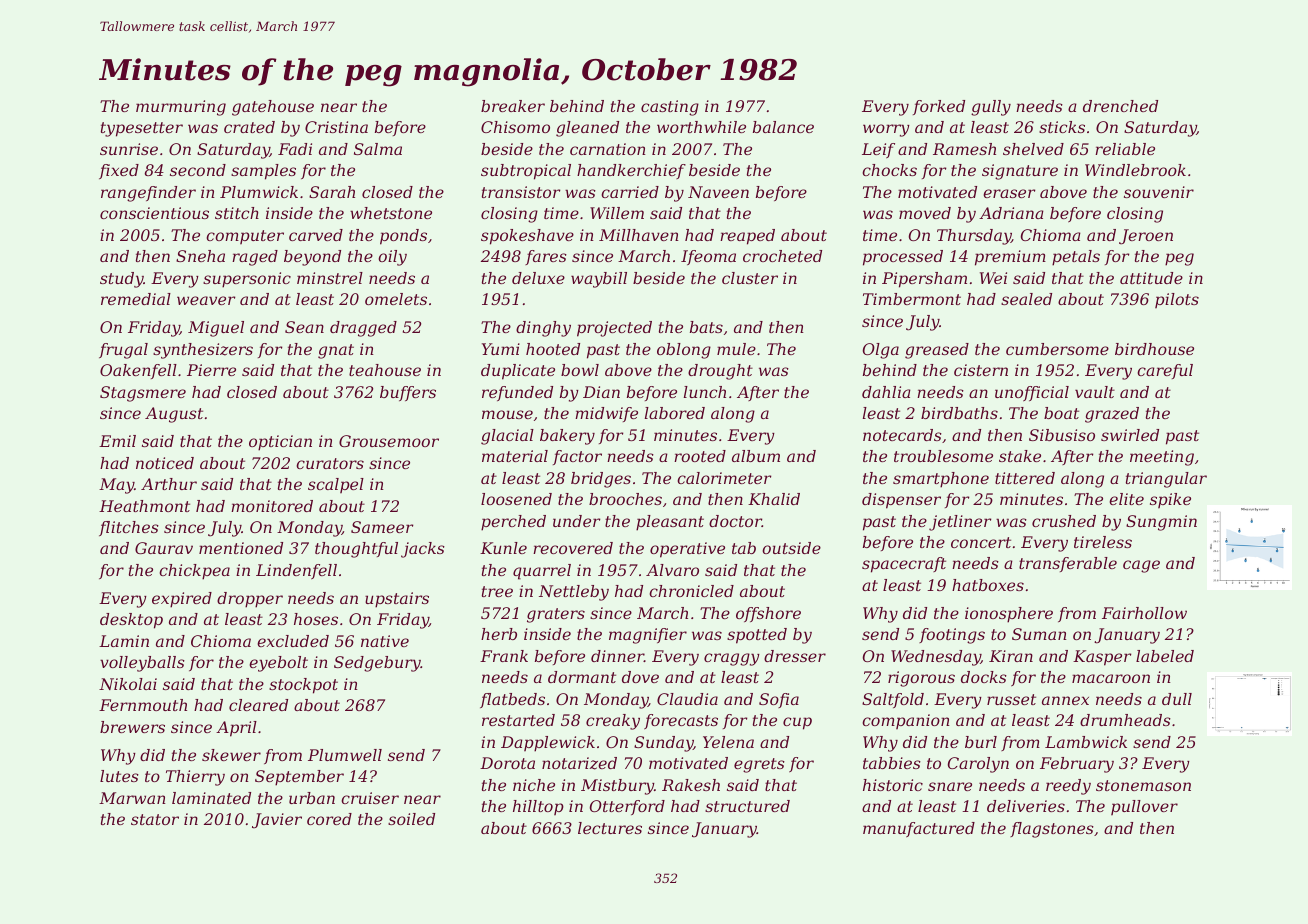 The width and height of the image is (1308, 924). What do you see at coordinates (1170, 500) in the image?
I see `spike` at bounding box center [1170, 500].
